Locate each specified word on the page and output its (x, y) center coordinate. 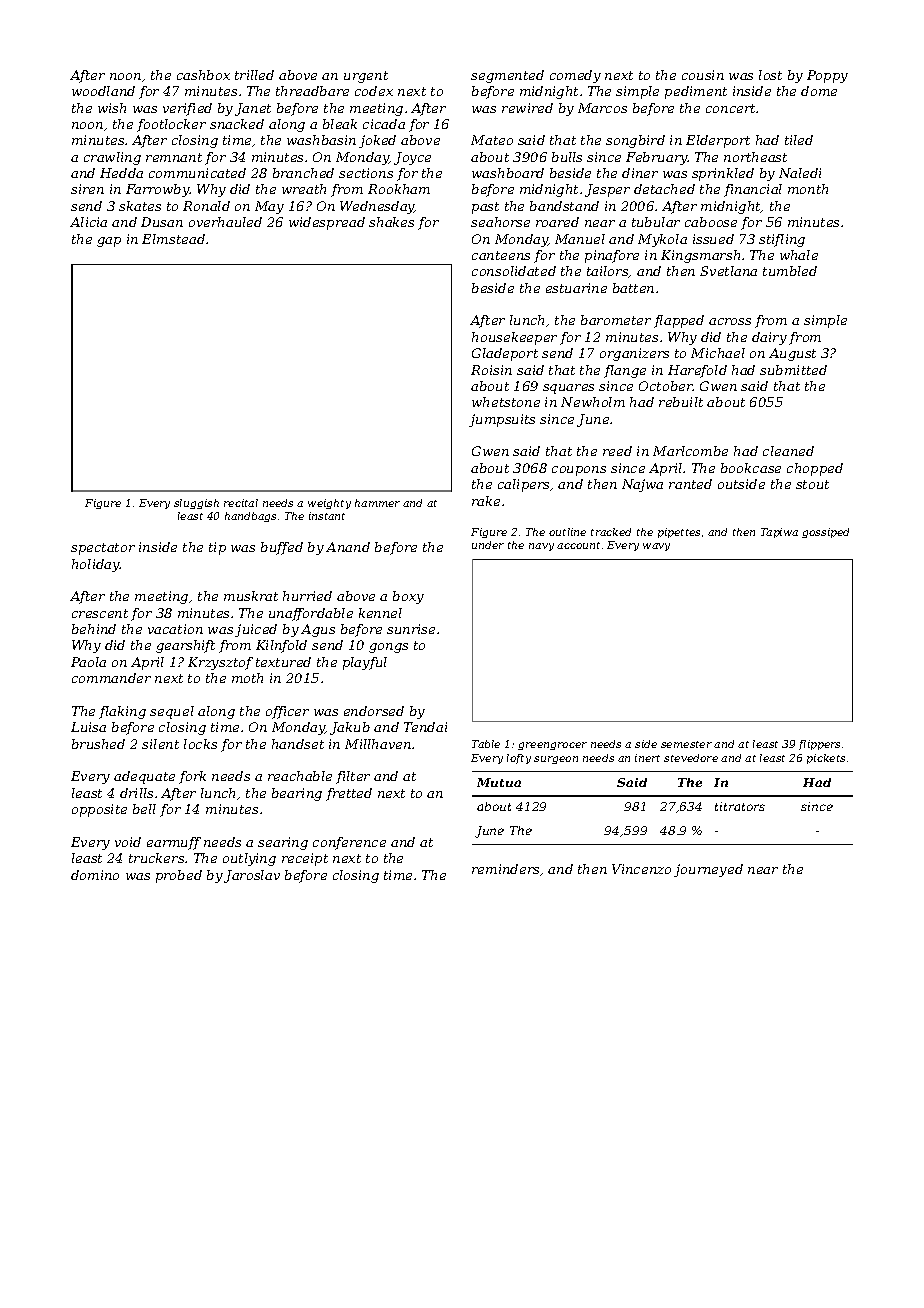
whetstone (506, 402)
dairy (769, 338)
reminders (505, 869)
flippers (819, 745)
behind (94, 629)
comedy (575, 76)
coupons (579, 471)
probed (179, 876)
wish (112, 108)
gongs (388, 648)
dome (819, 91)
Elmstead (173, 239)
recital (241, 503)
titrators (740, 806)
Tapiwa (779, 533)
